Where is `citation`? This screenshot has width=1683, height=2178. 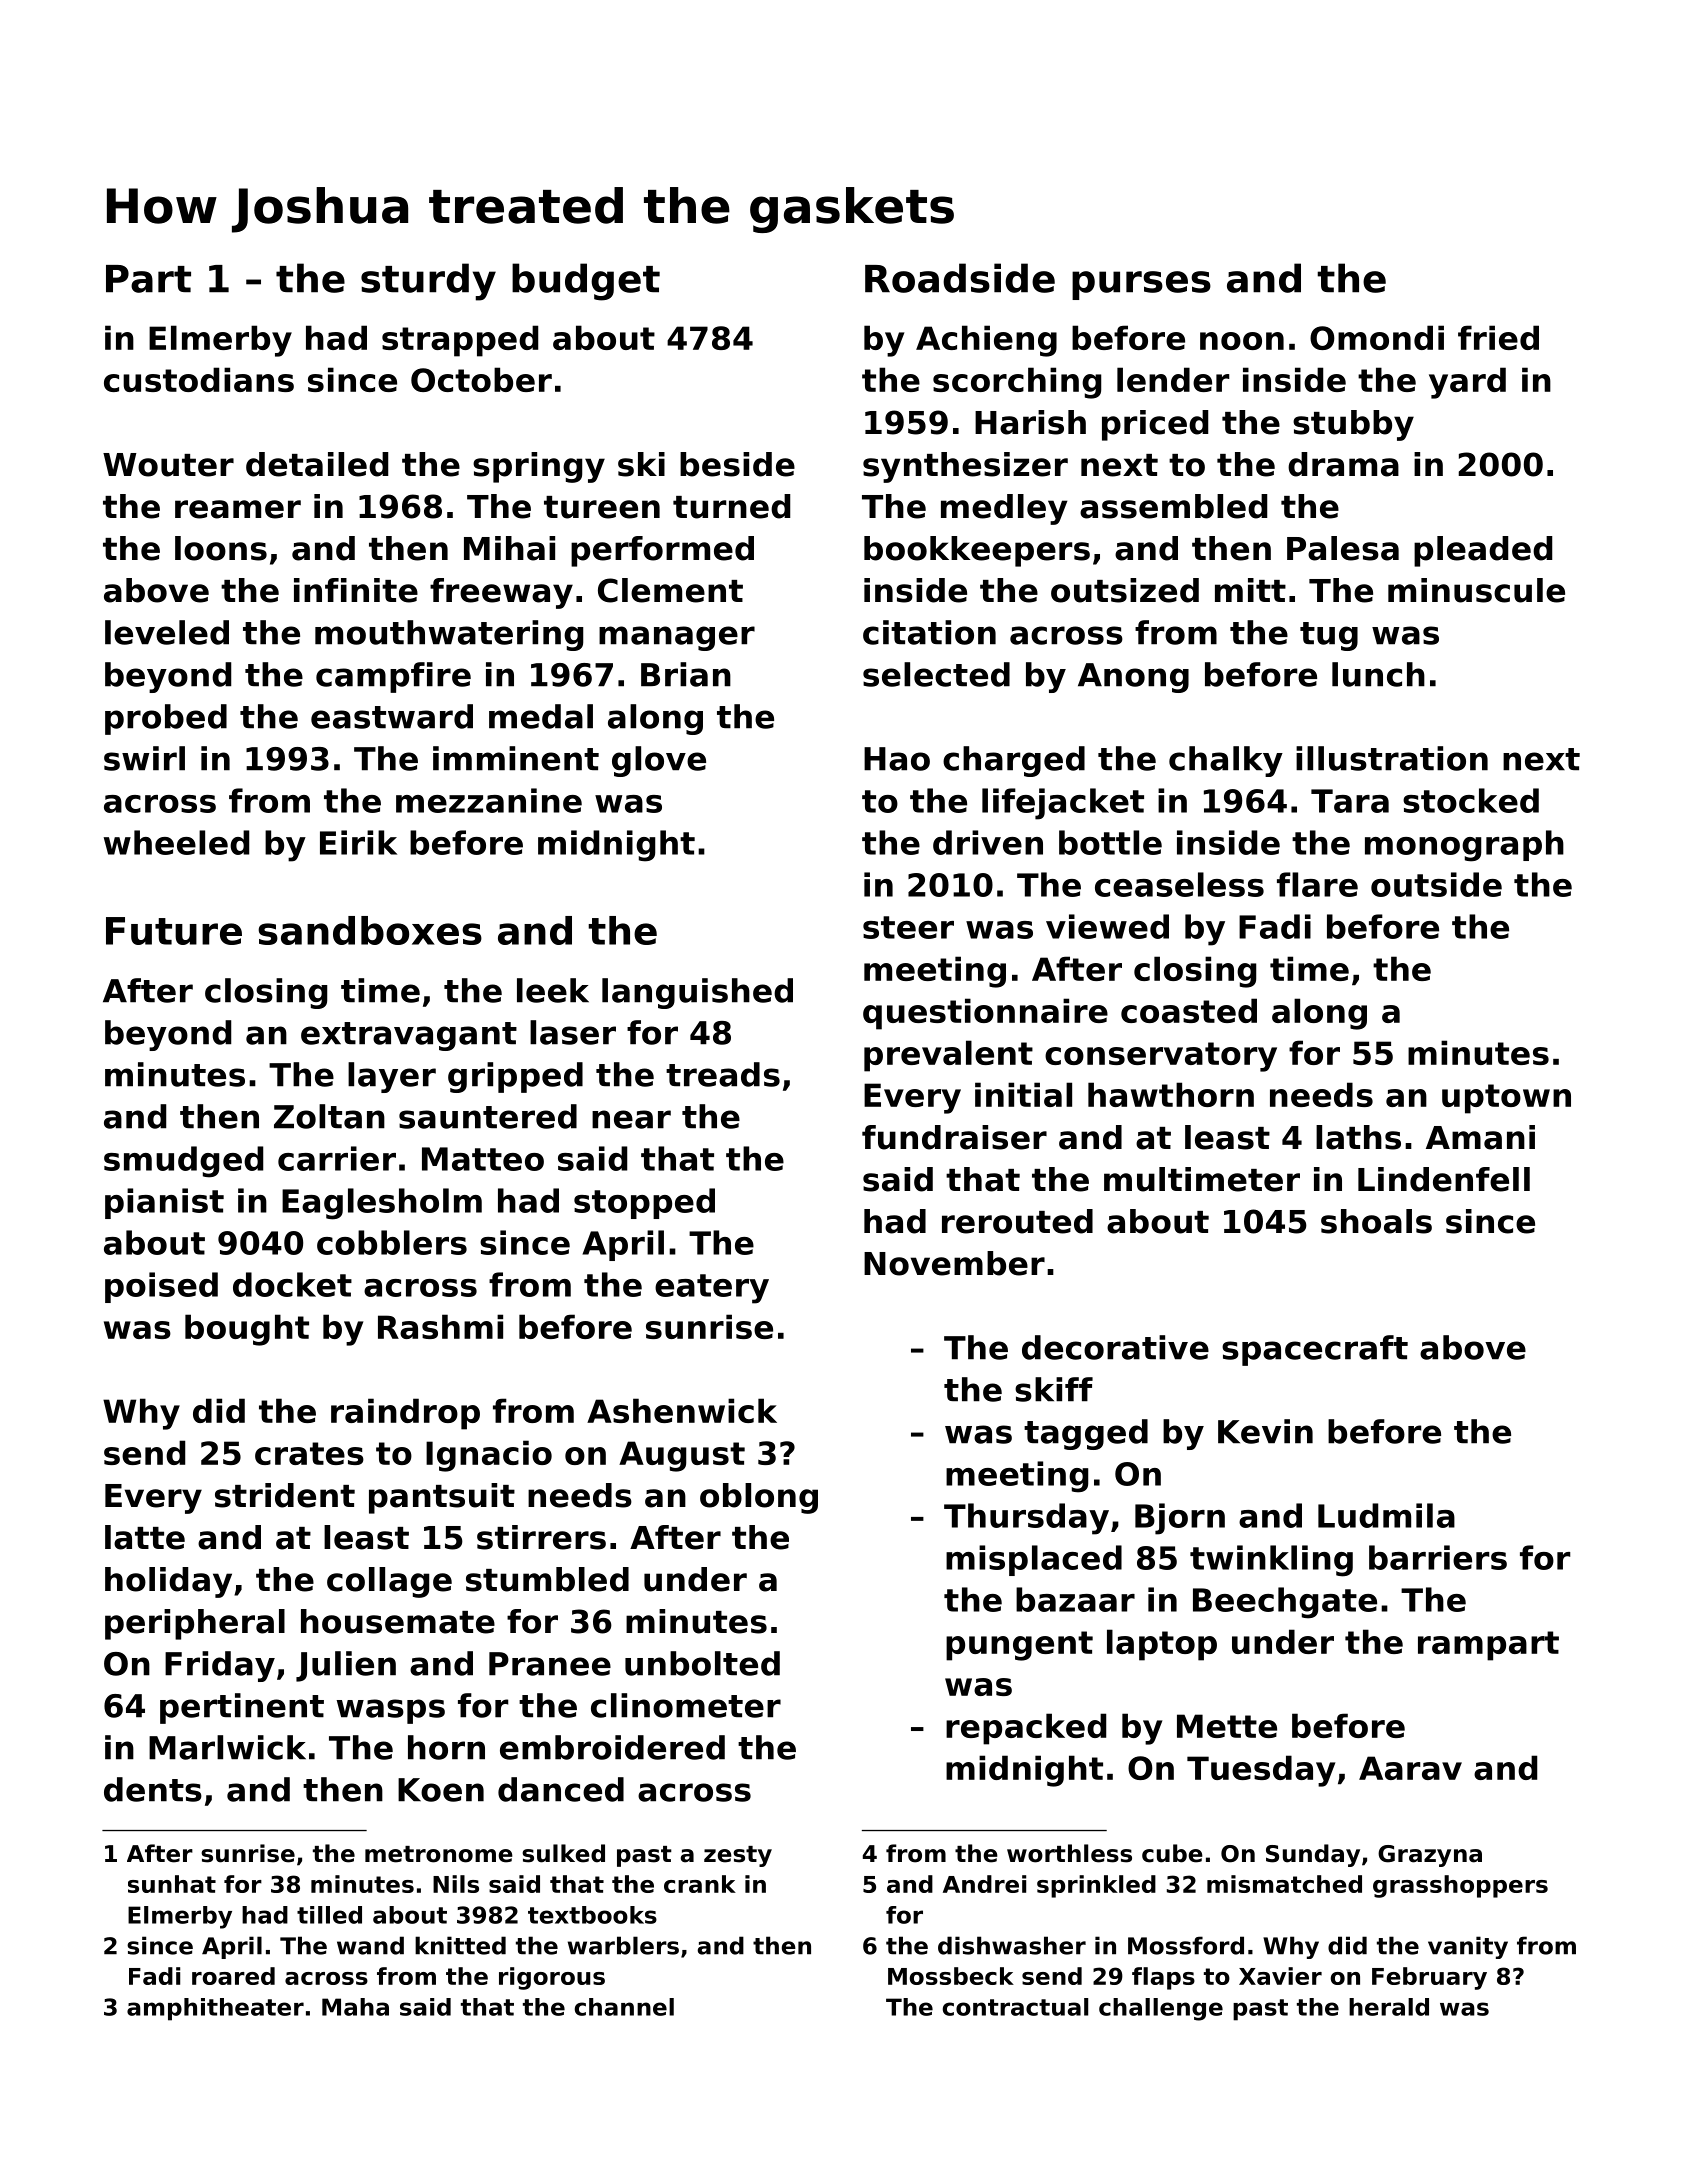 citation is located at coordinates (929, 632).
